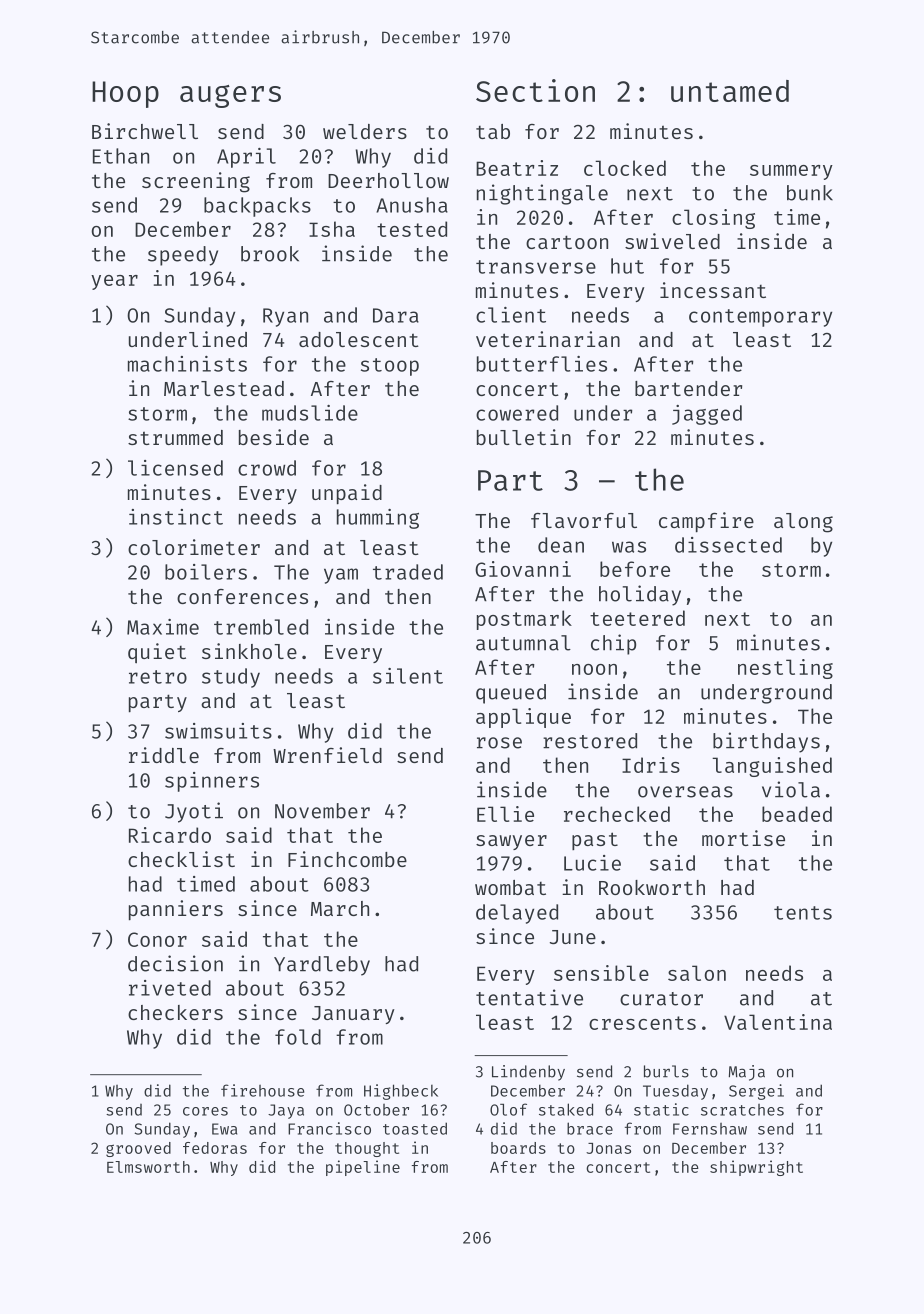  What do you see at coordinates (730, 91) in the screenshot?
I see `untamed` at bounding box center [730, 91].
